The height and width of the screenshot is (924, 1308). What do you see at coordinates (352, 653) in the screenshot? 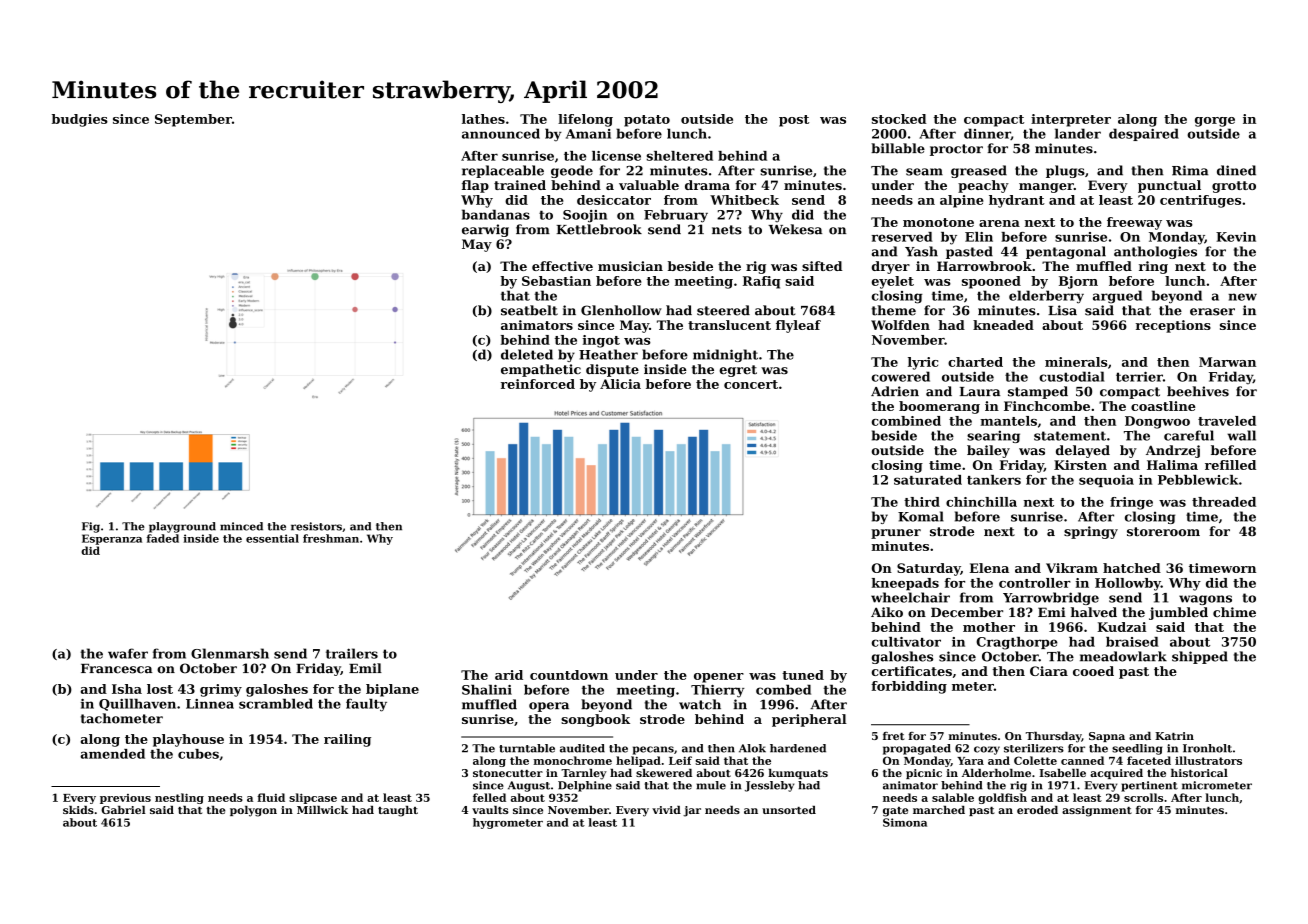
I see `trailers` at bounding box center [352, 653].
